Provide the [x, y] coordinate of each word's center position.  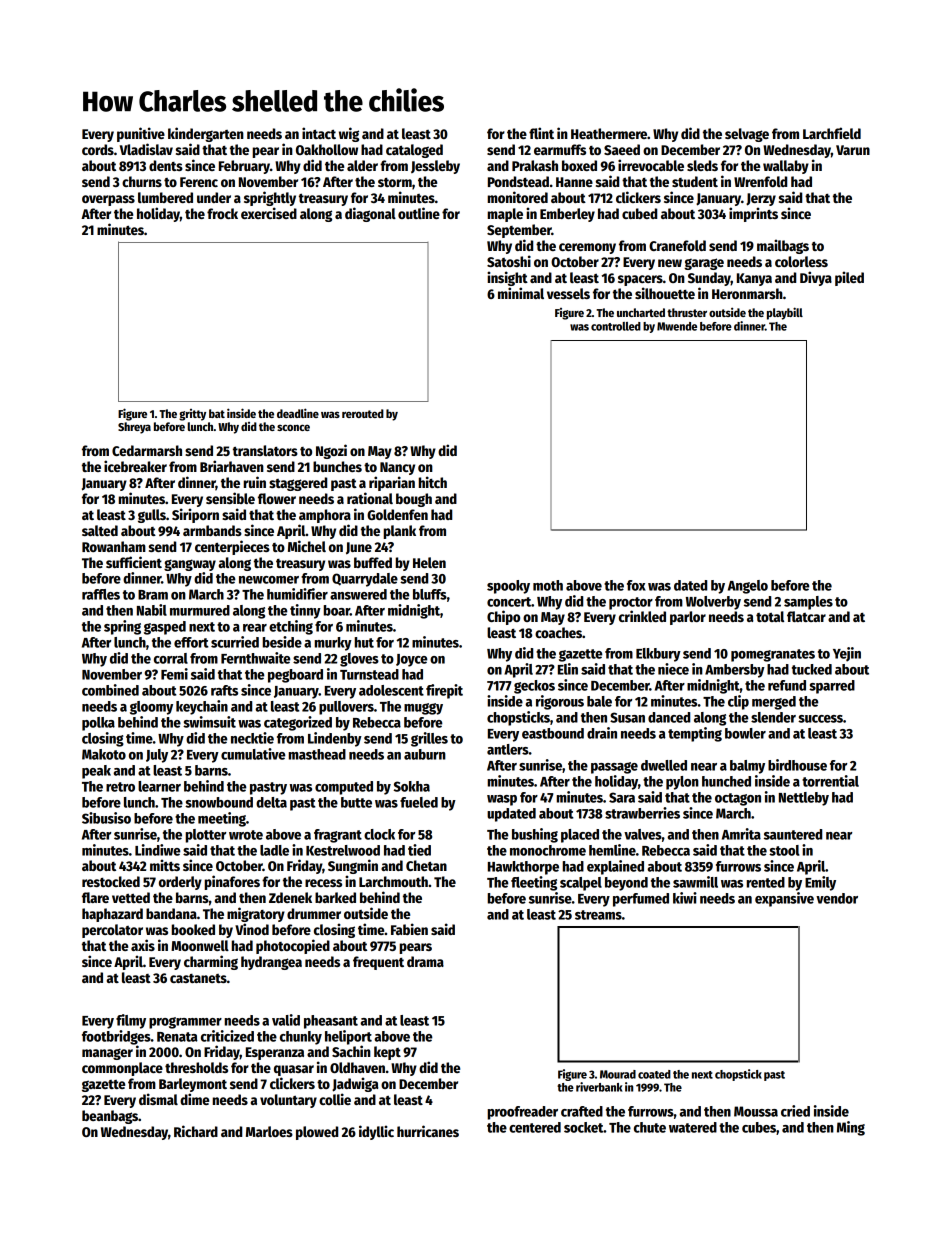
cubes [759, 1127]
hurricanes [428, 1131]
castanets [198, 978]
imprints [753, 214]
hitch [433, 482]
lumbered [165, 197]
